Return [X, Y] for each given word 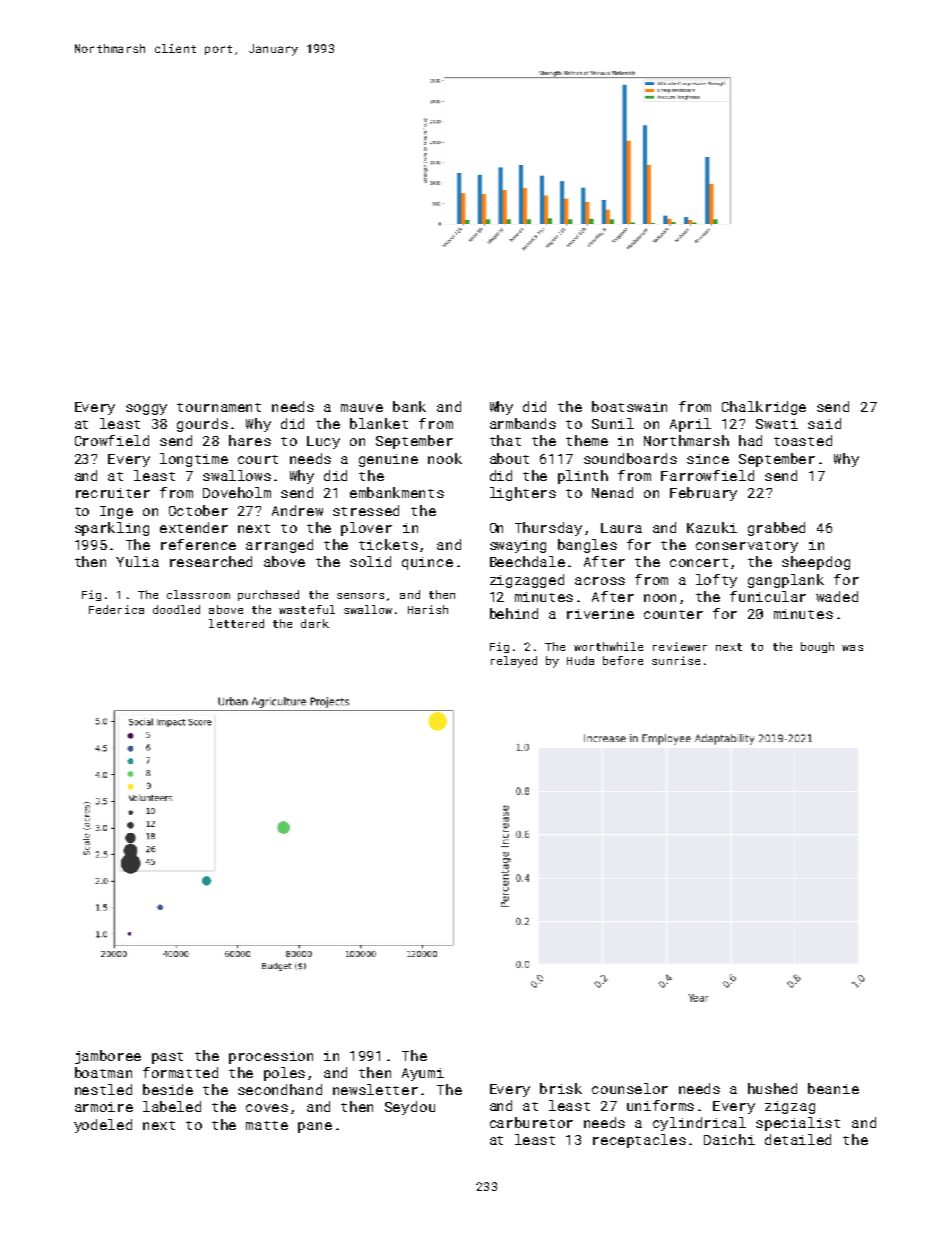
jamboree [108, 1057]
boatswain [629, 406]
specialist [798, 1124]
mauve [362, 408]
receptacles [639, 1141]
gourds [202, 425]
